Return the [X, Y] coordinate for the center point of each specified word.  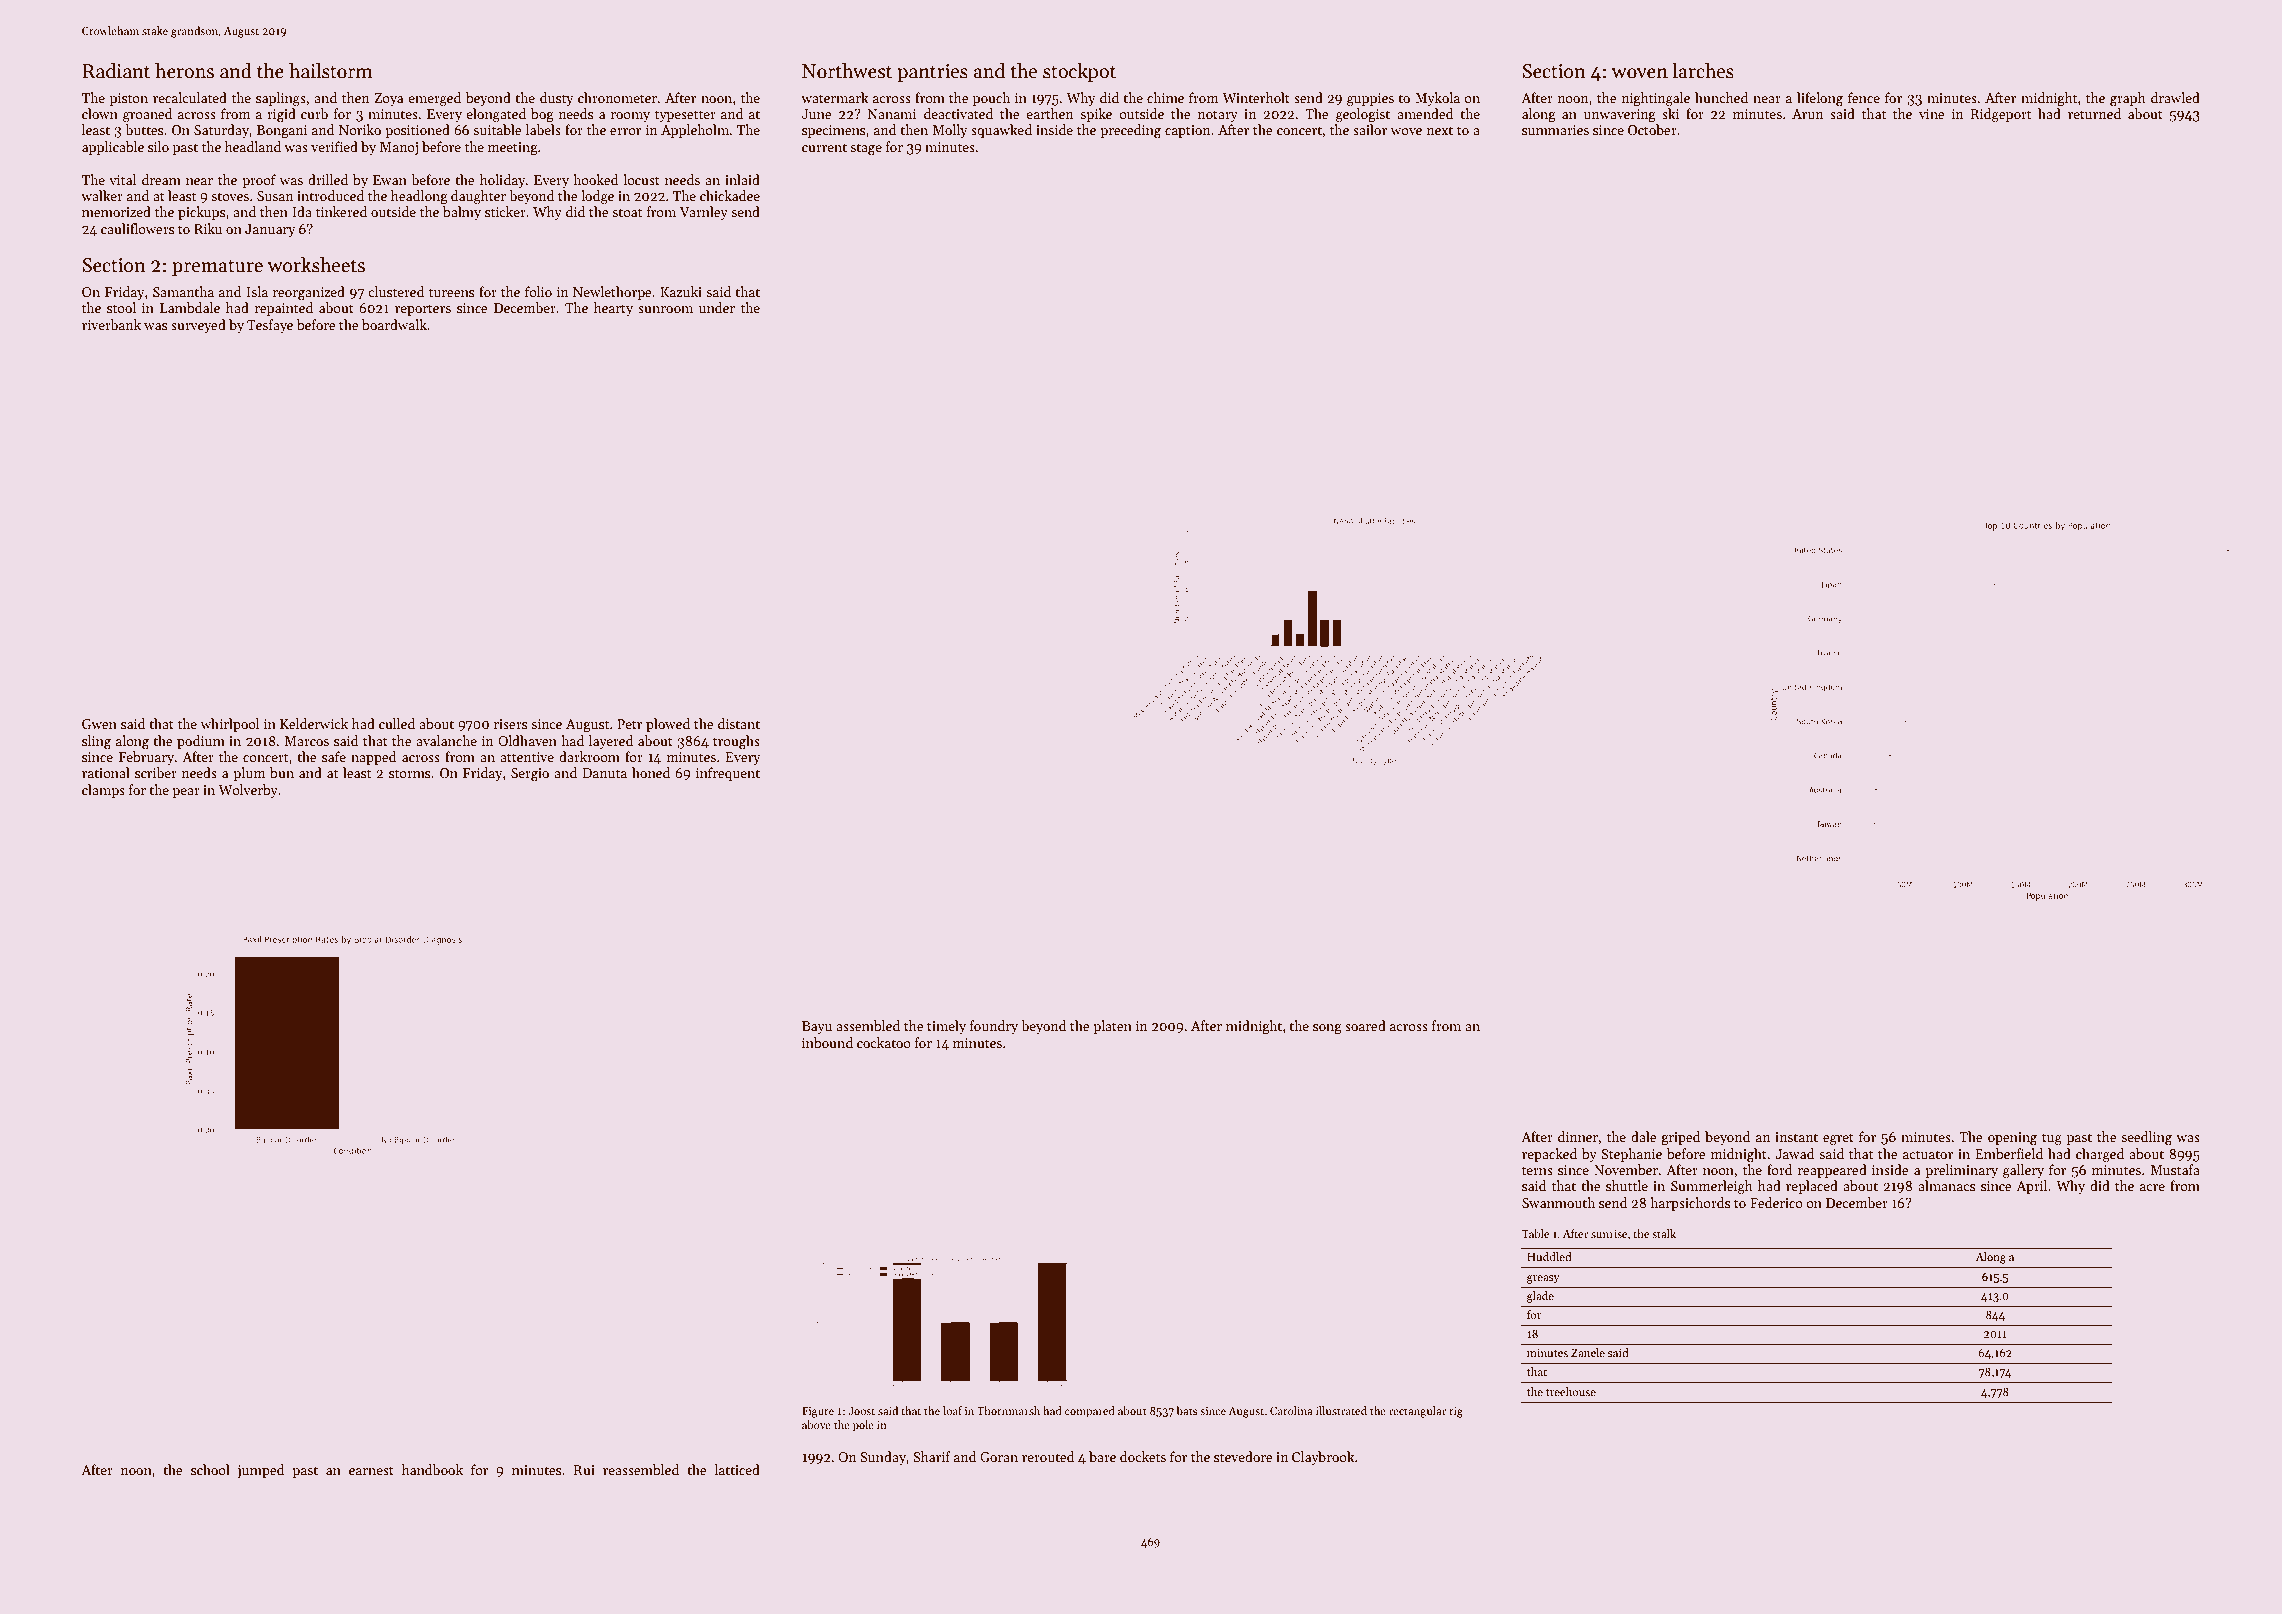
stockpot [1079, 72]
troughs [736, 742]
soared [1365, 1025]
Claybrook [1323, 1458]
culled [397, 723]
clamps [103, 791]
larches [1703, 71]
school [210, 1469]
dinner [1578, 1136]
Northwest [847, 71]
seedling [2146, 1138]
